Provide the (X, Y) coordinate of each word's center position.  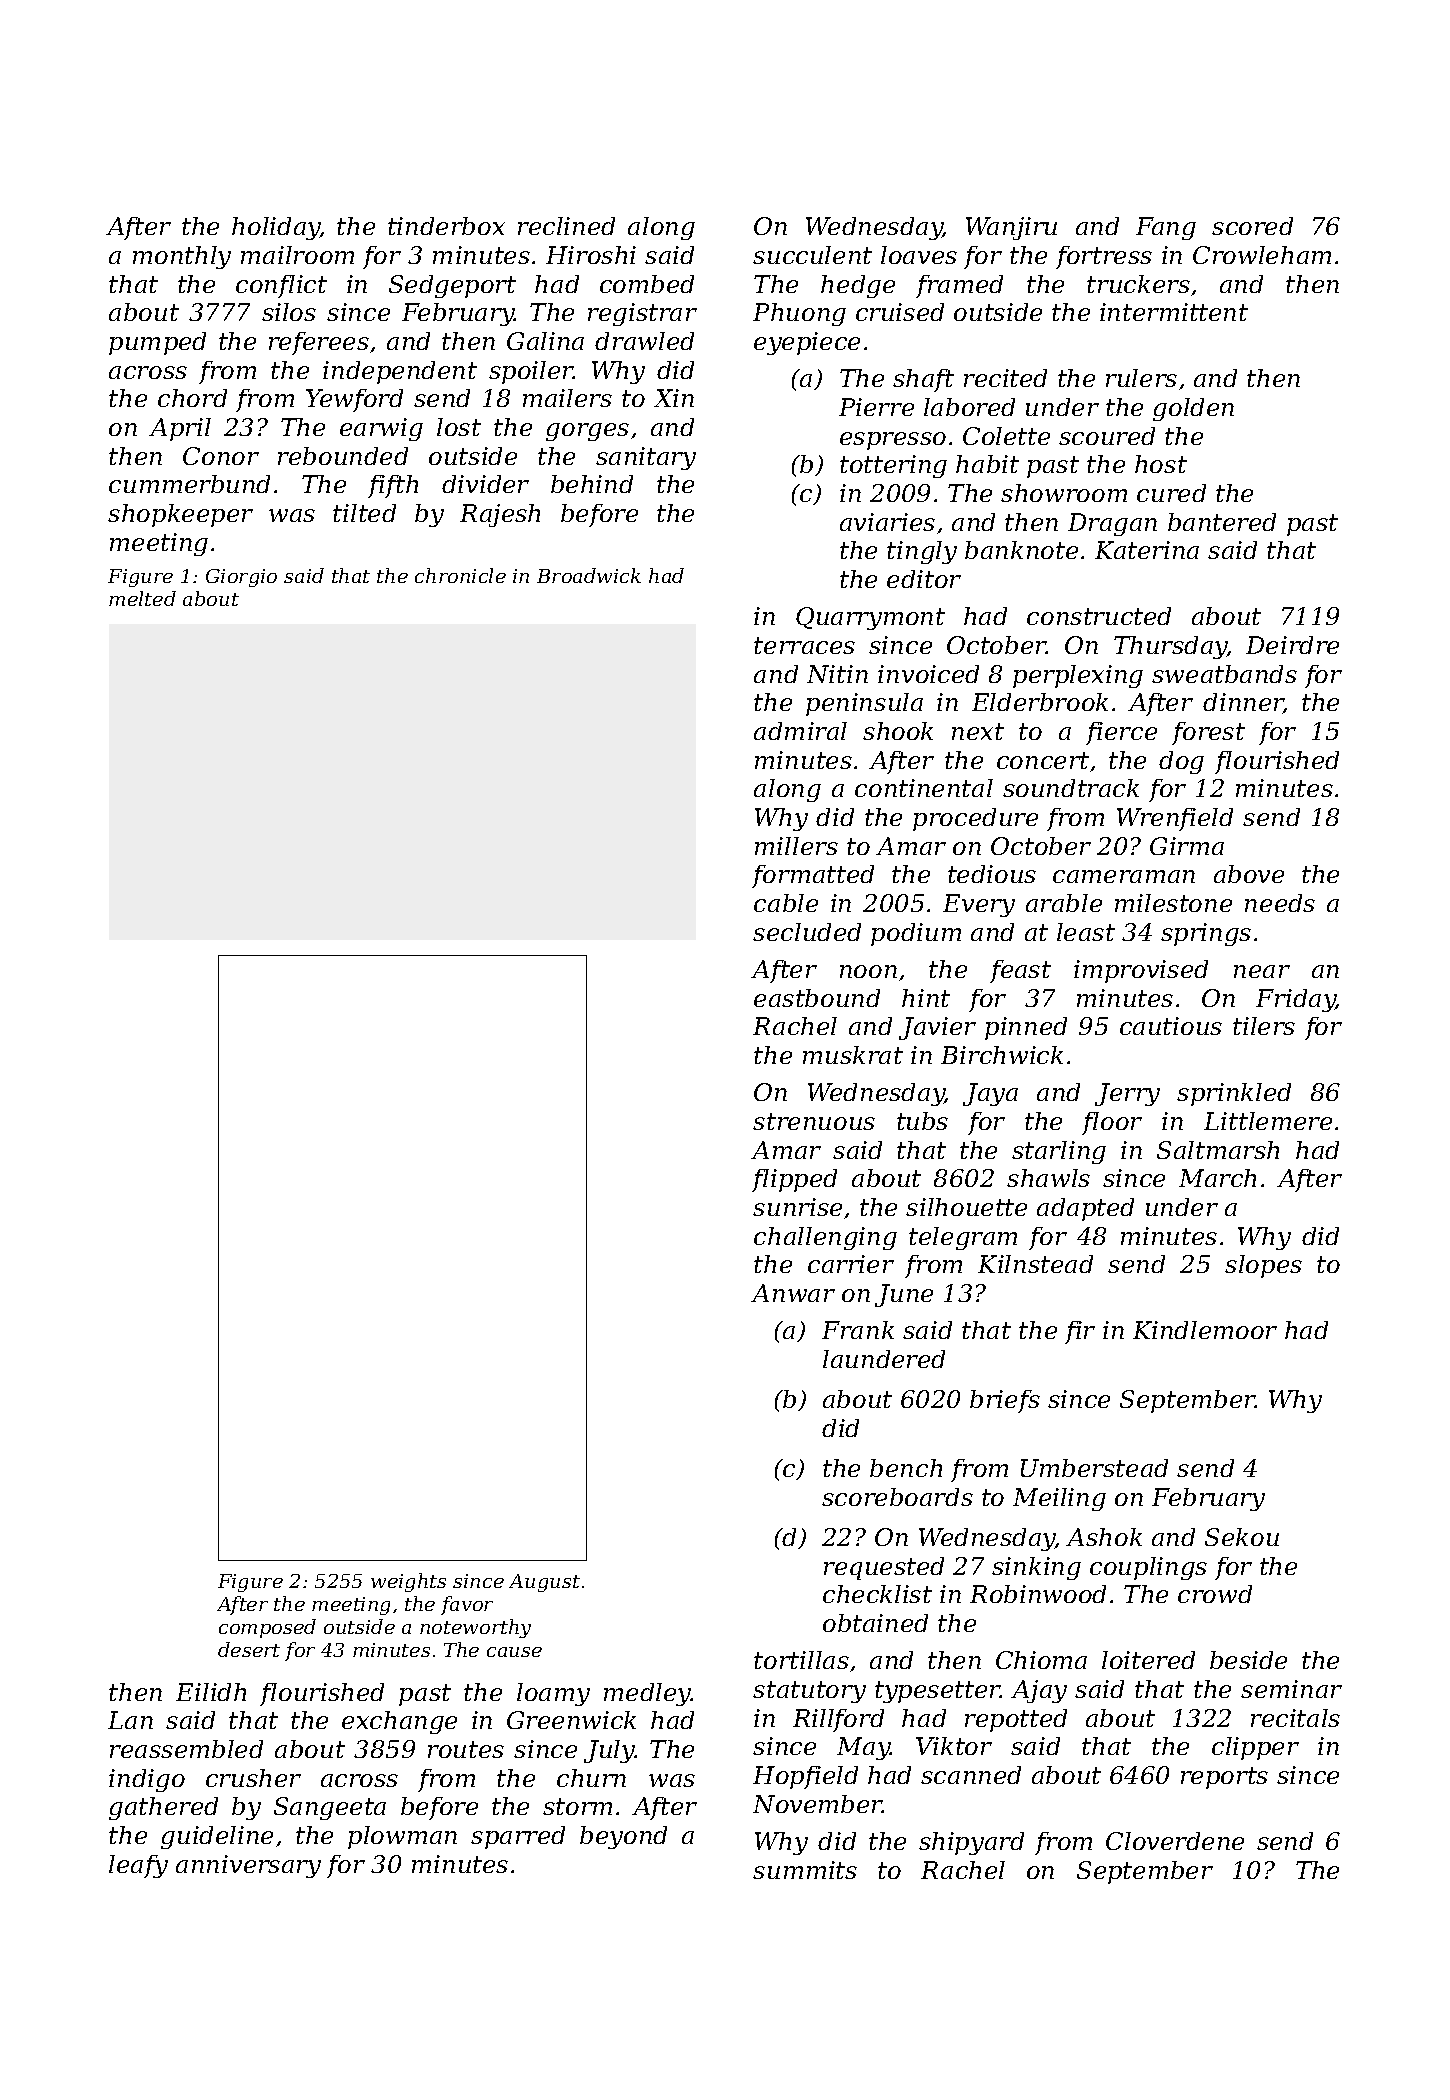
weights (408, 1582)
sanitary (646, 458)
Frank (858, 1330)
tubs (922, 1121)
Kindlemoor (1205, 1330)
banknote (1021, 550)
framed (959, 286)
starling (1059, 1152)
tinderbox (446, 226)
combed (647, 284)
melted (142, 598)
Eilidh (211, 1692)
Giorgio (241, 578)
